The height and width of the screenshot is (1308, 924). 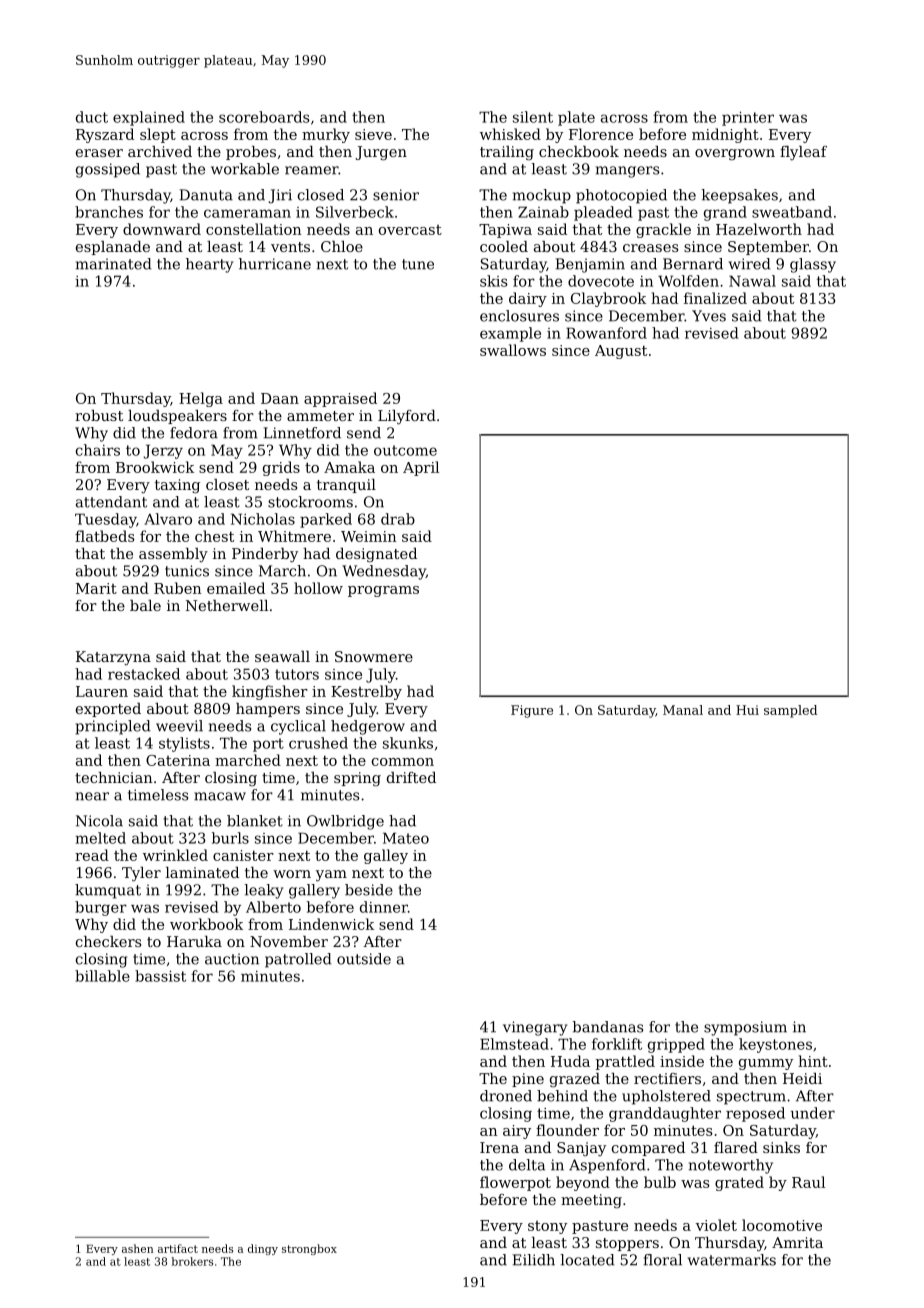 What do you see at coordinates (515, 1183) in the screenshot?
I see `flowerpot` at bounding box center [515, 1183].
